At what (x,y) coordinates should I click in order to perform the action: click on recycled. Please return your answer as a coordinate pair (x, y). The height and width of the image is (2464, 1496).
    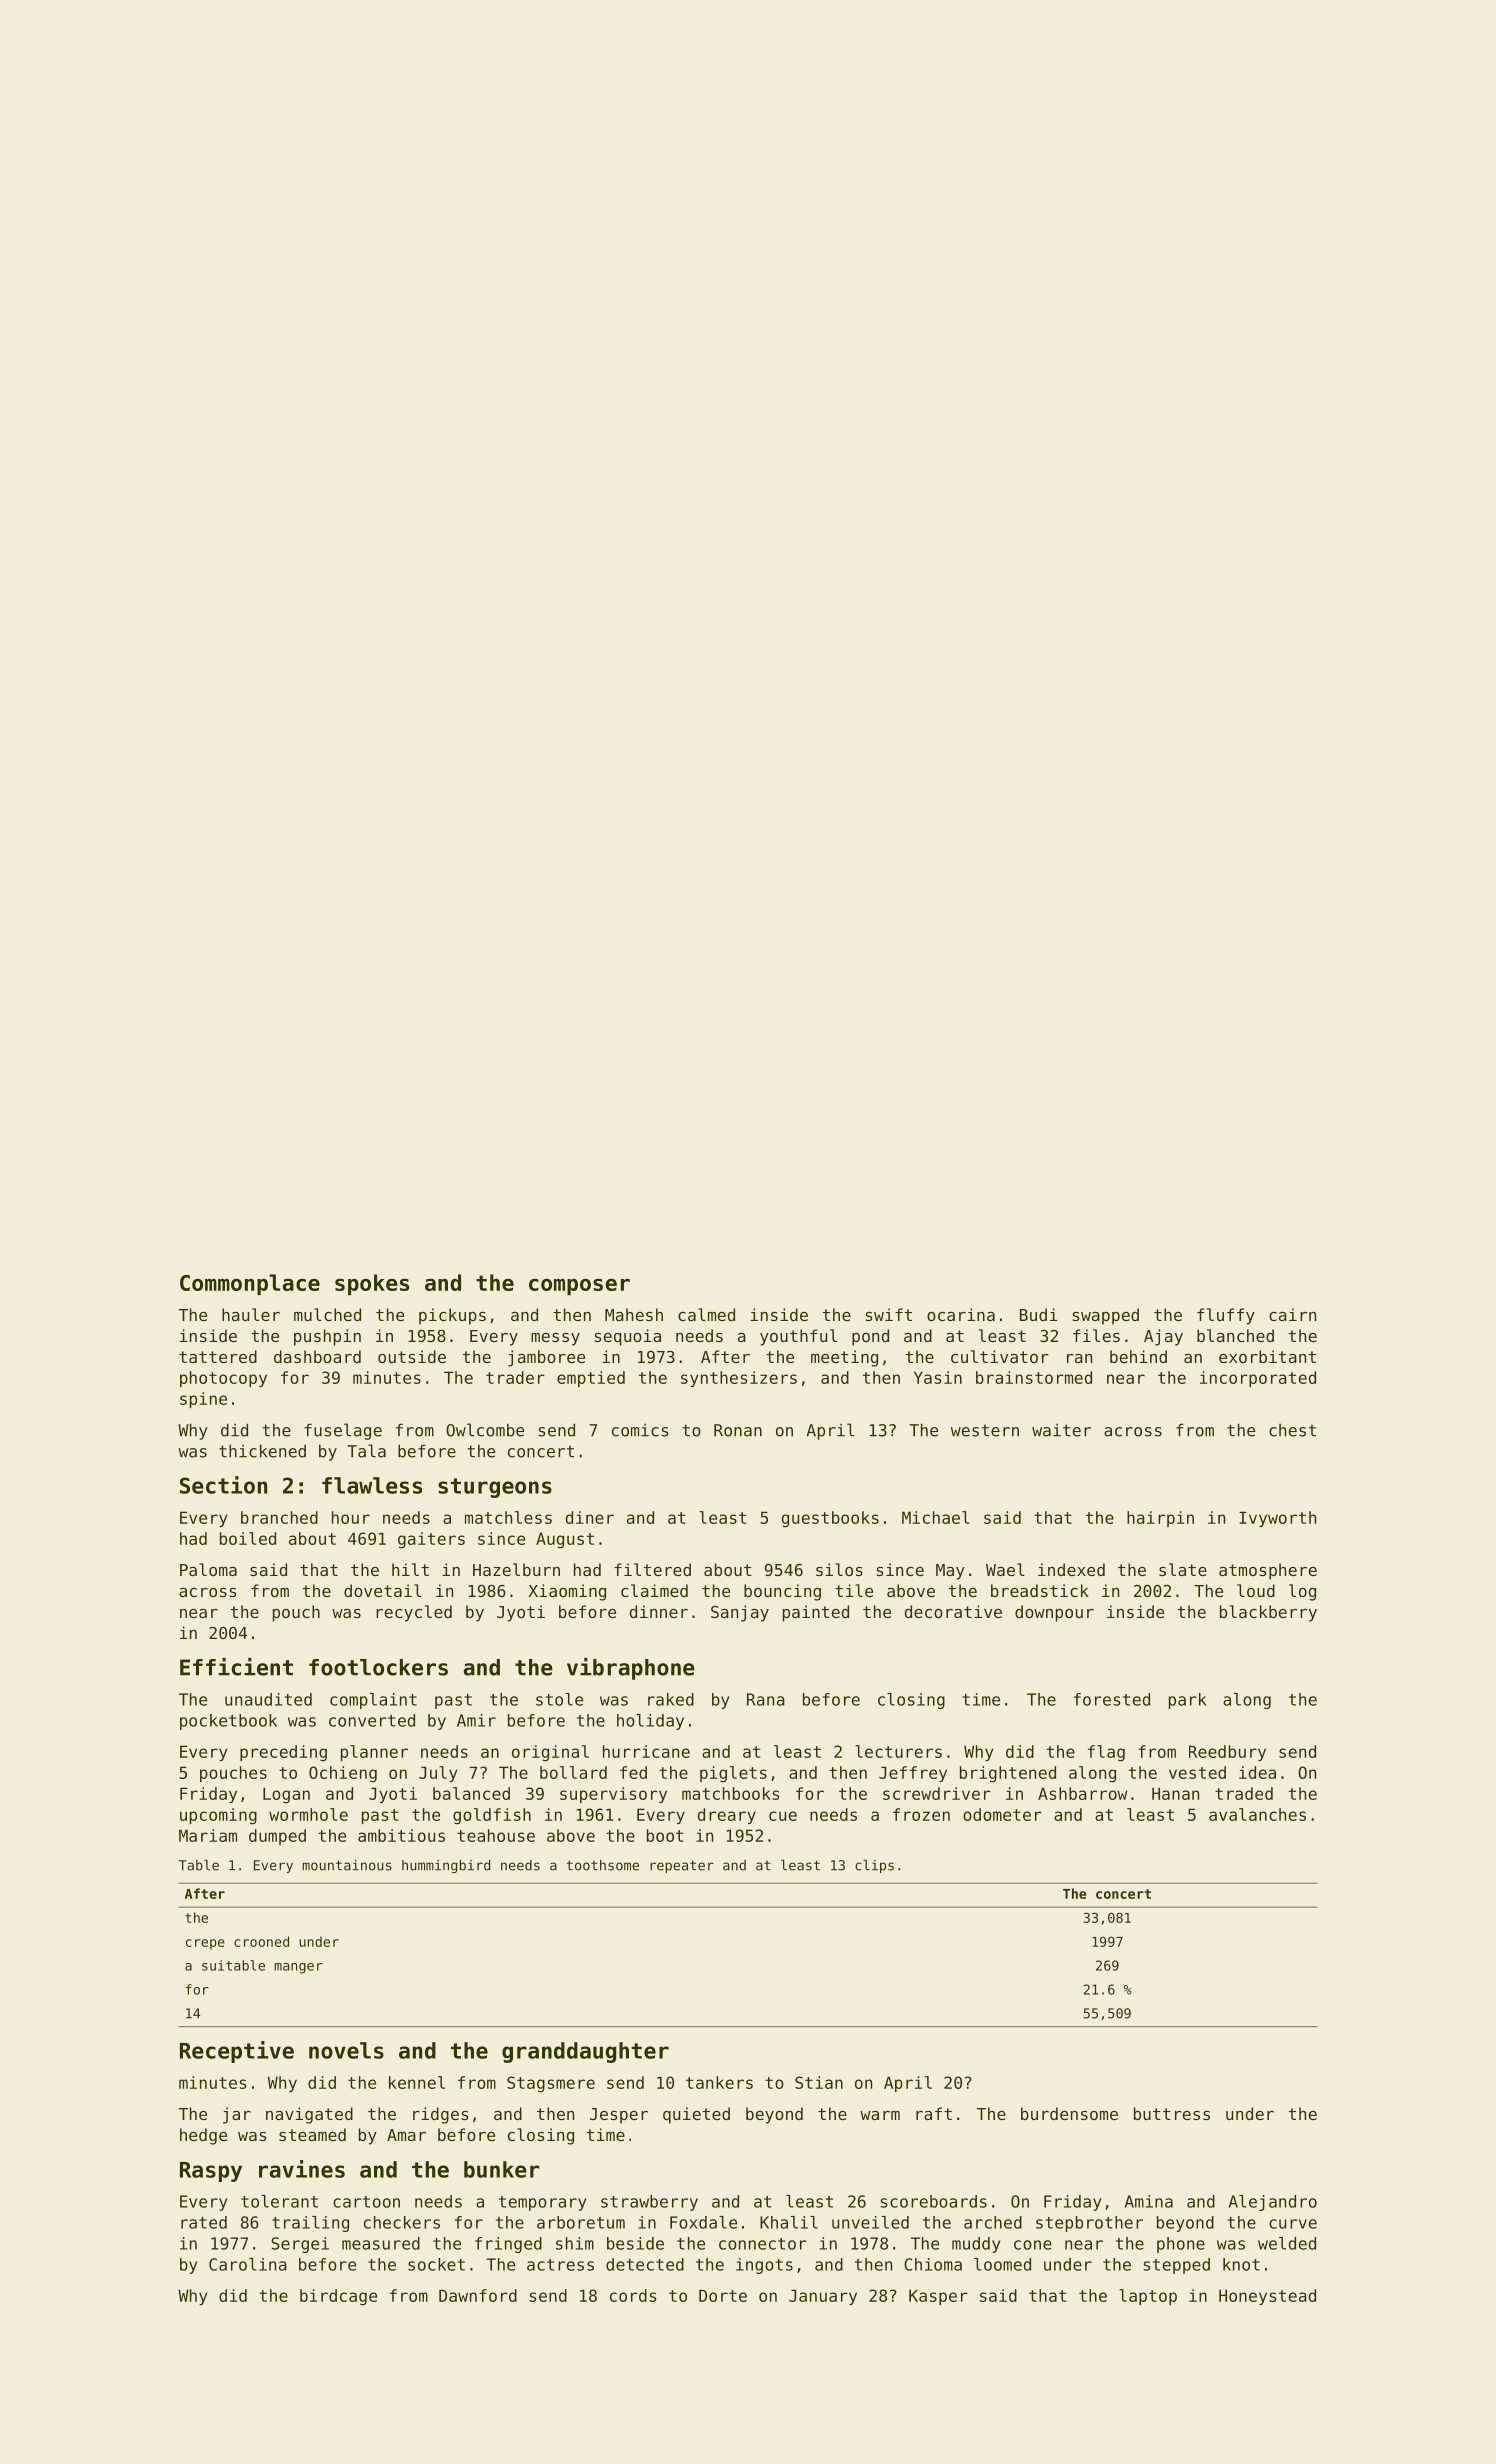
    Looking at the image, I should click on (414, 1613).
